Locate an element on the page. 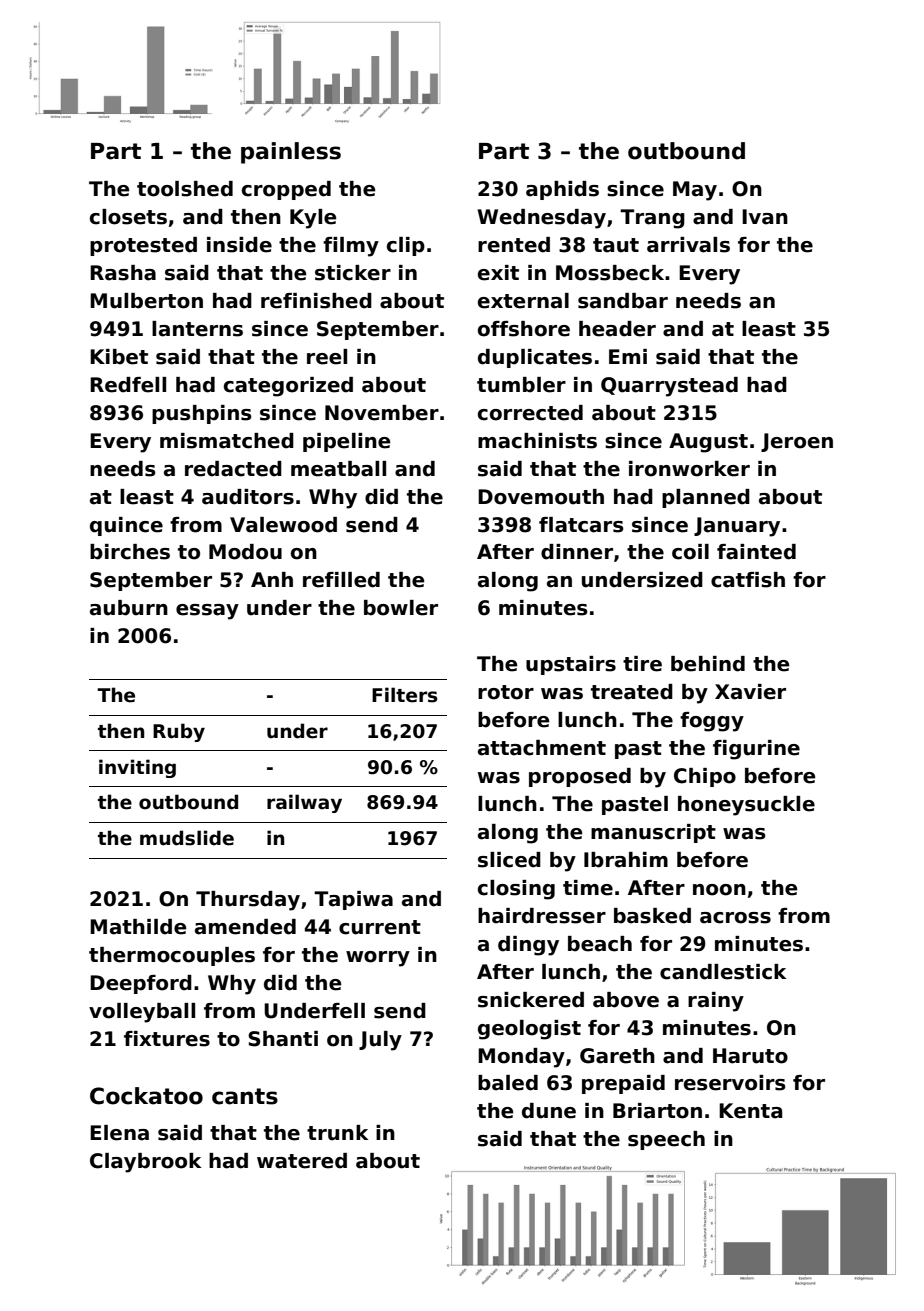  quince is located at coordinates (126, 526).
